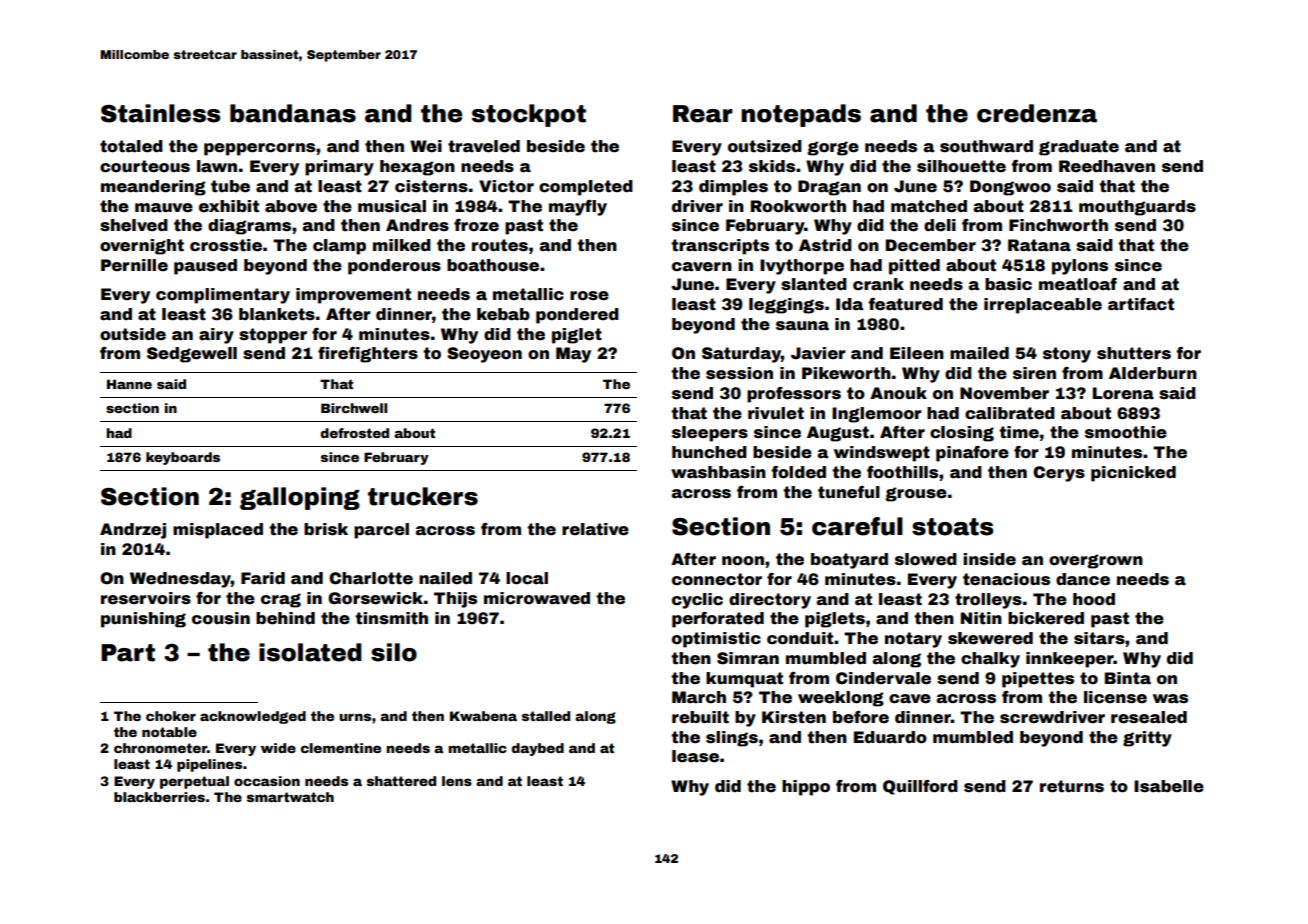  What do you see at coordinates (278, 748) in the screenshot?
I see `wide` at bounding box center [278, 748].
